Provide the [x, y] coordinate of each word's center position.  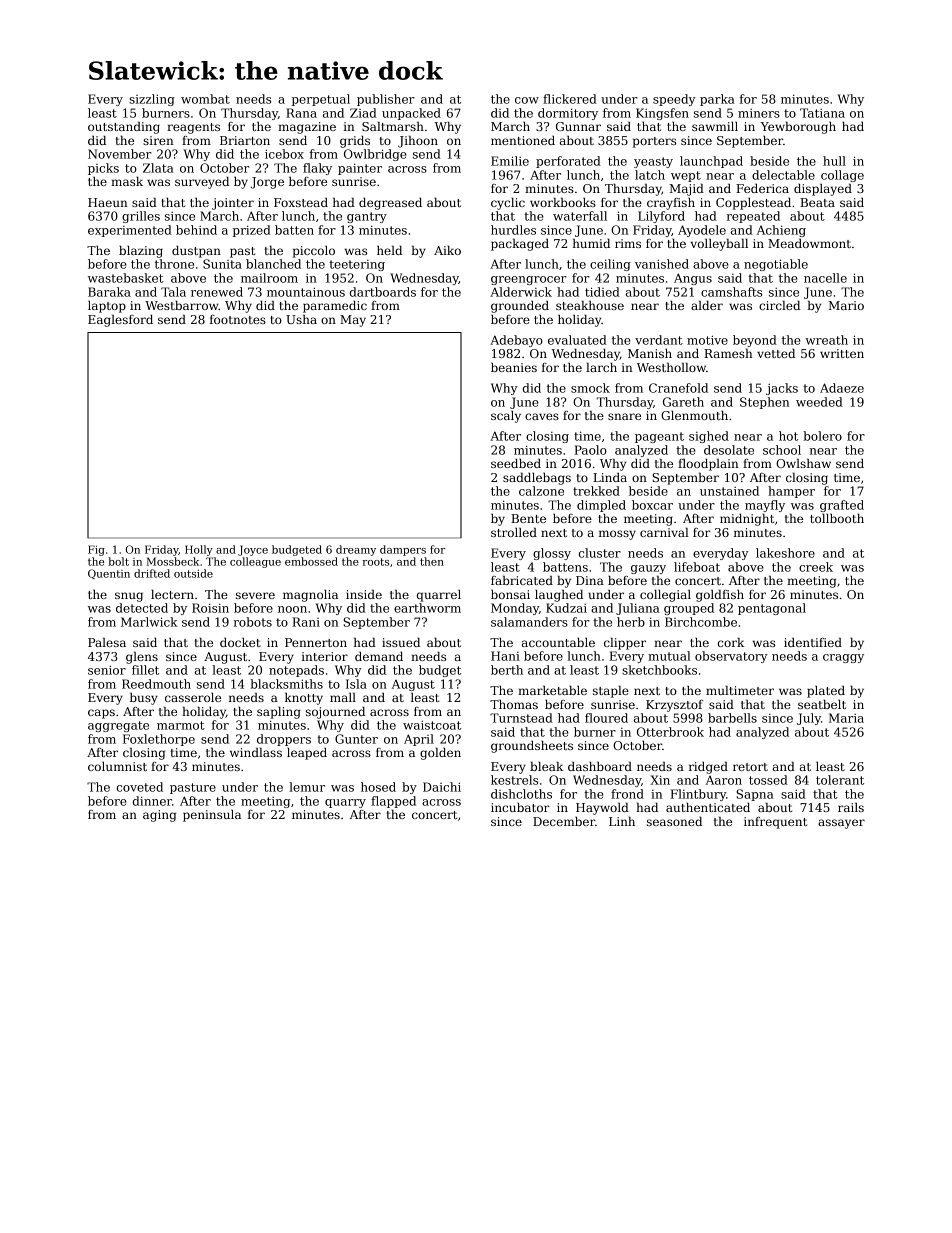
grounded [520, 306]
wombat [205, 99]
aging [159, 816]
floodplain [708, 464]
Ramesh [728, 353]
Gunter [356, 739]
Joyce [253, 550]
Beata [817, 202]
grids [355, 141]
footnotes [238, 319]
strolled [514, 532]
